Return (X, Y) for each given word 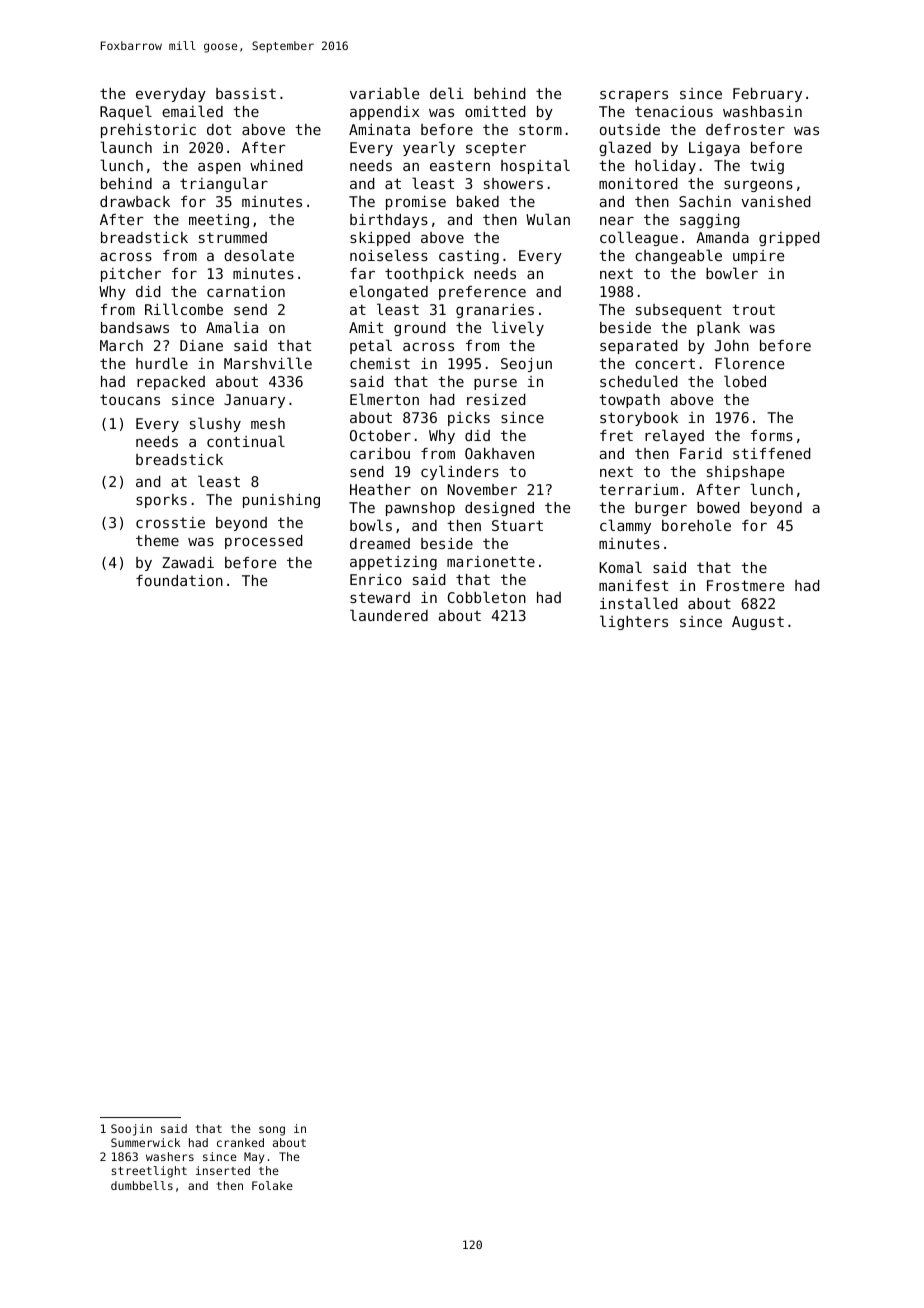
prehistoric (148, 131)
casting (469, 257)
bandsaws (135, 327)
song (272, 1131)
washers (170, 1156)
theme (157, 540)
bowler (732, 273)
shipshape (745, 473)
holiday (665, 166)
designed (499, 509)
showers (513, 183)
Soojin (131, 1130)
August (758, 623)
